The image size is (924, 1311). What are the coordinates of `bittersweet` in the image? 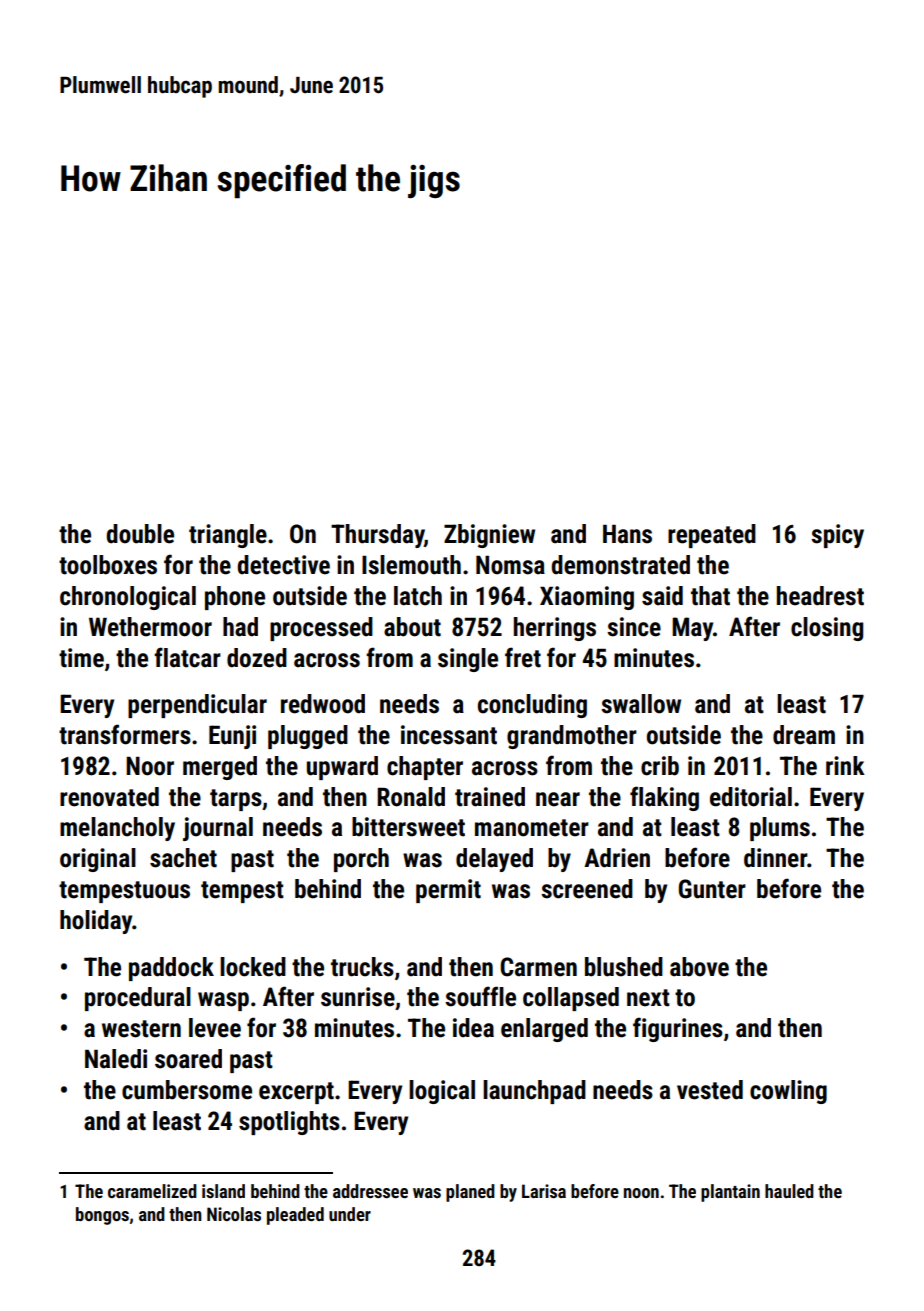 It's located at (408, 827).
